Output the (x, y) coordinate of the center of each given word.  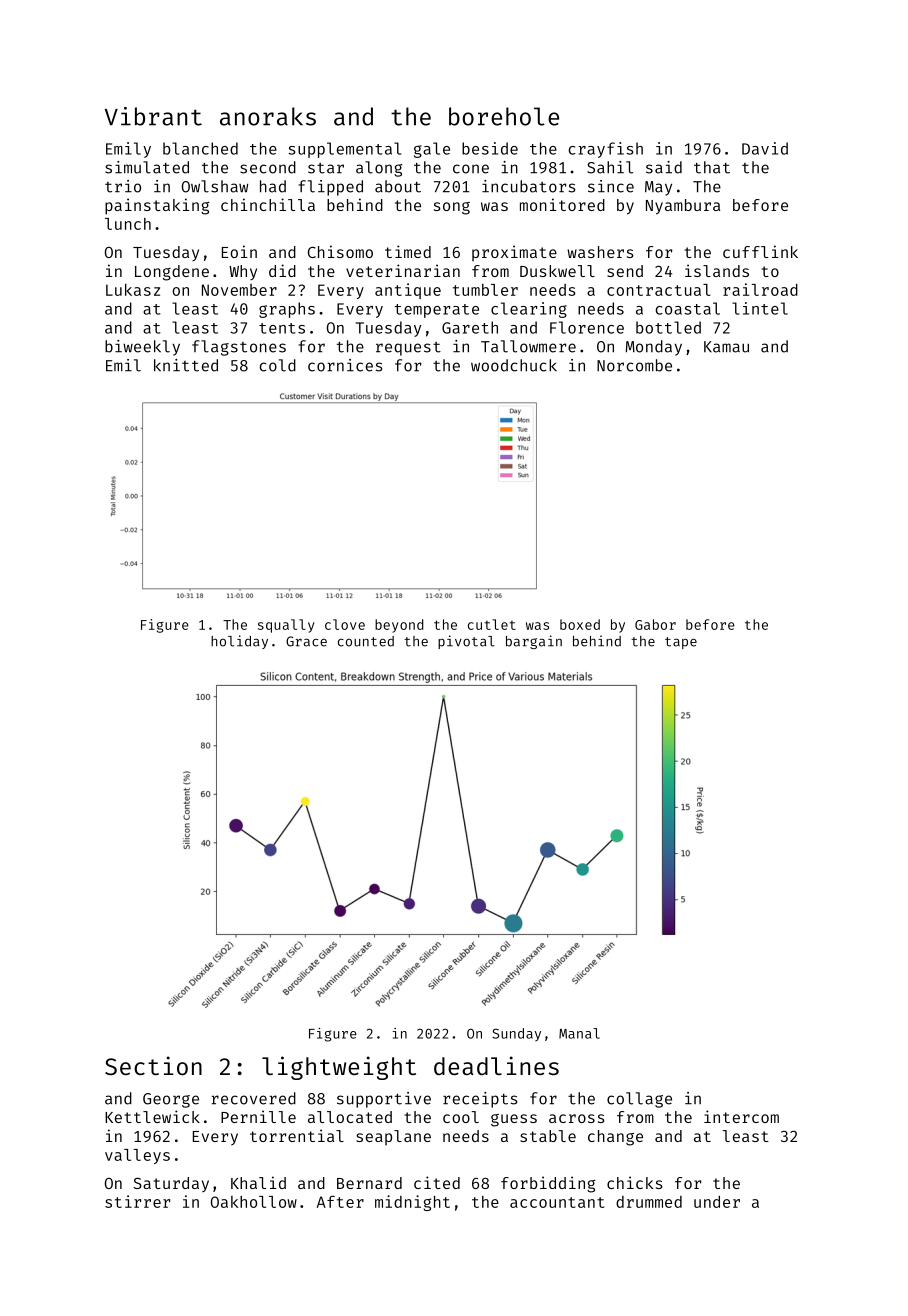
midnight (412, 1203)
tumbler (485, 290)
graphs (287, 310)
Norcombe (634, 365)
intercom (741, 1116)
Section (153, 1065)
